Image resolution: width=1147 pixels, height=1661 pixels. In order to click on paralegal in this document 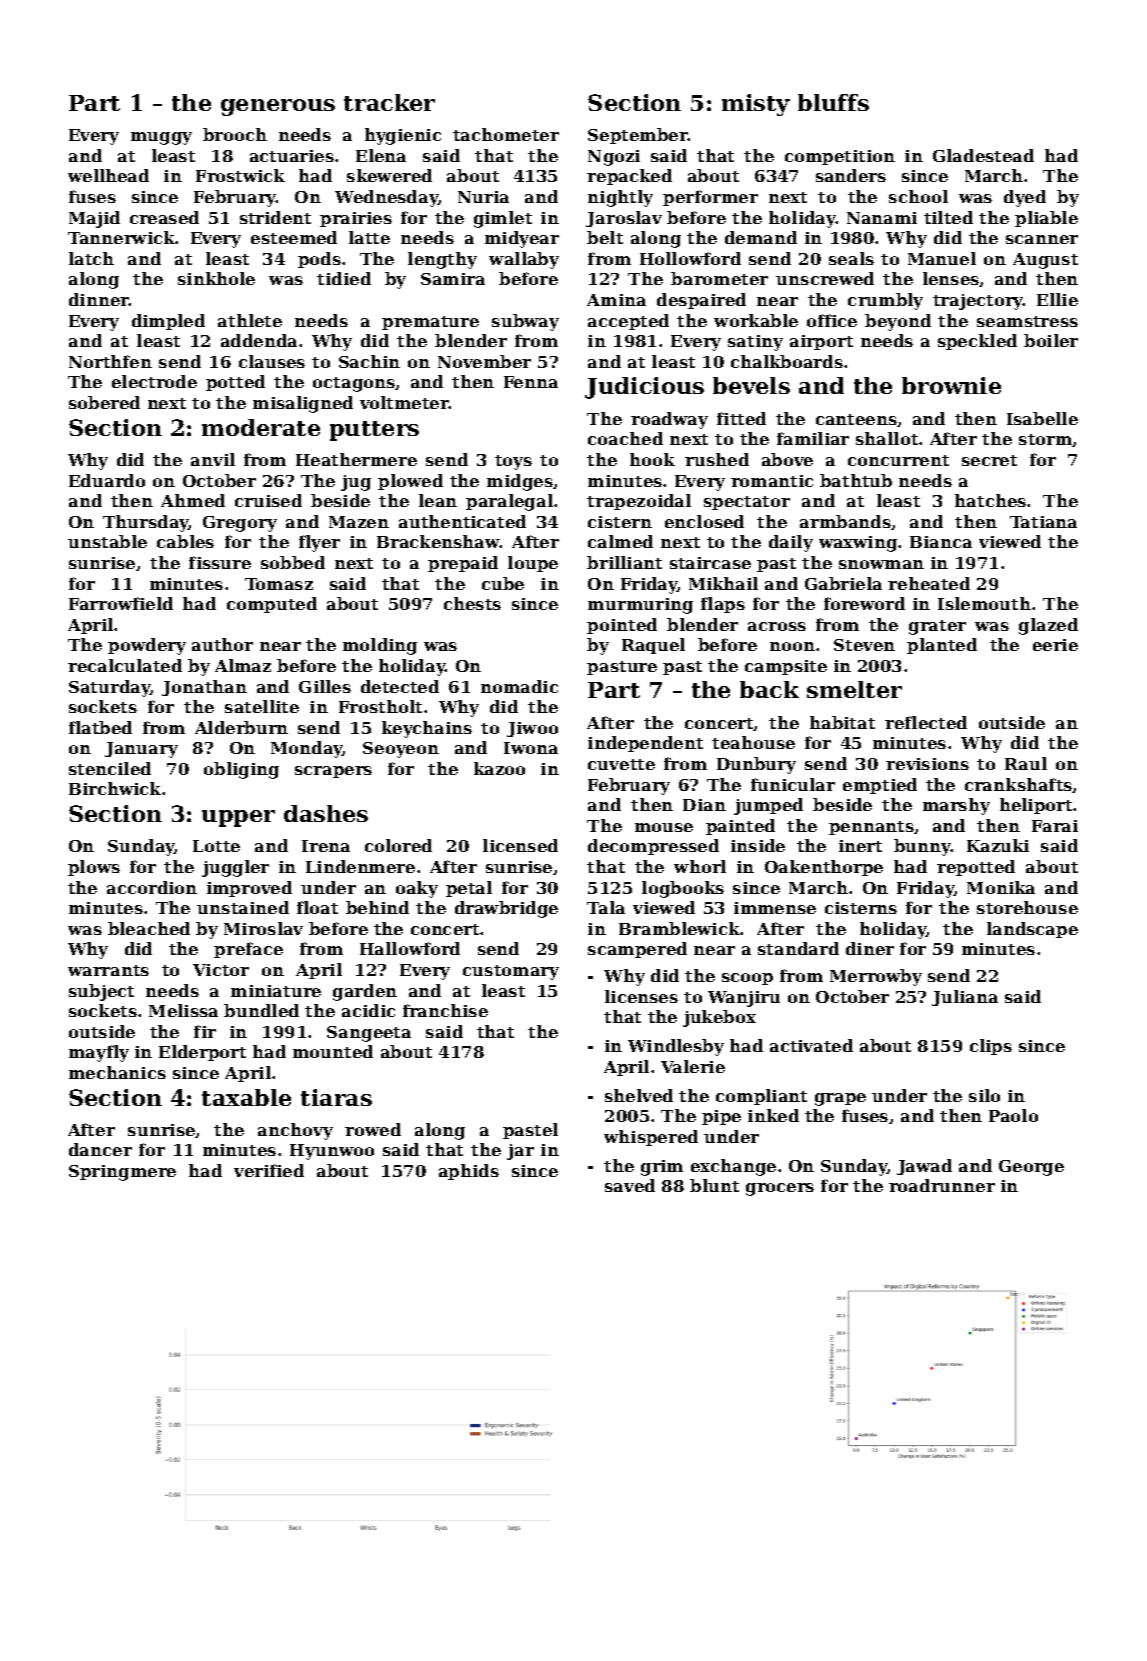, I will do `click(509, 502)`.
